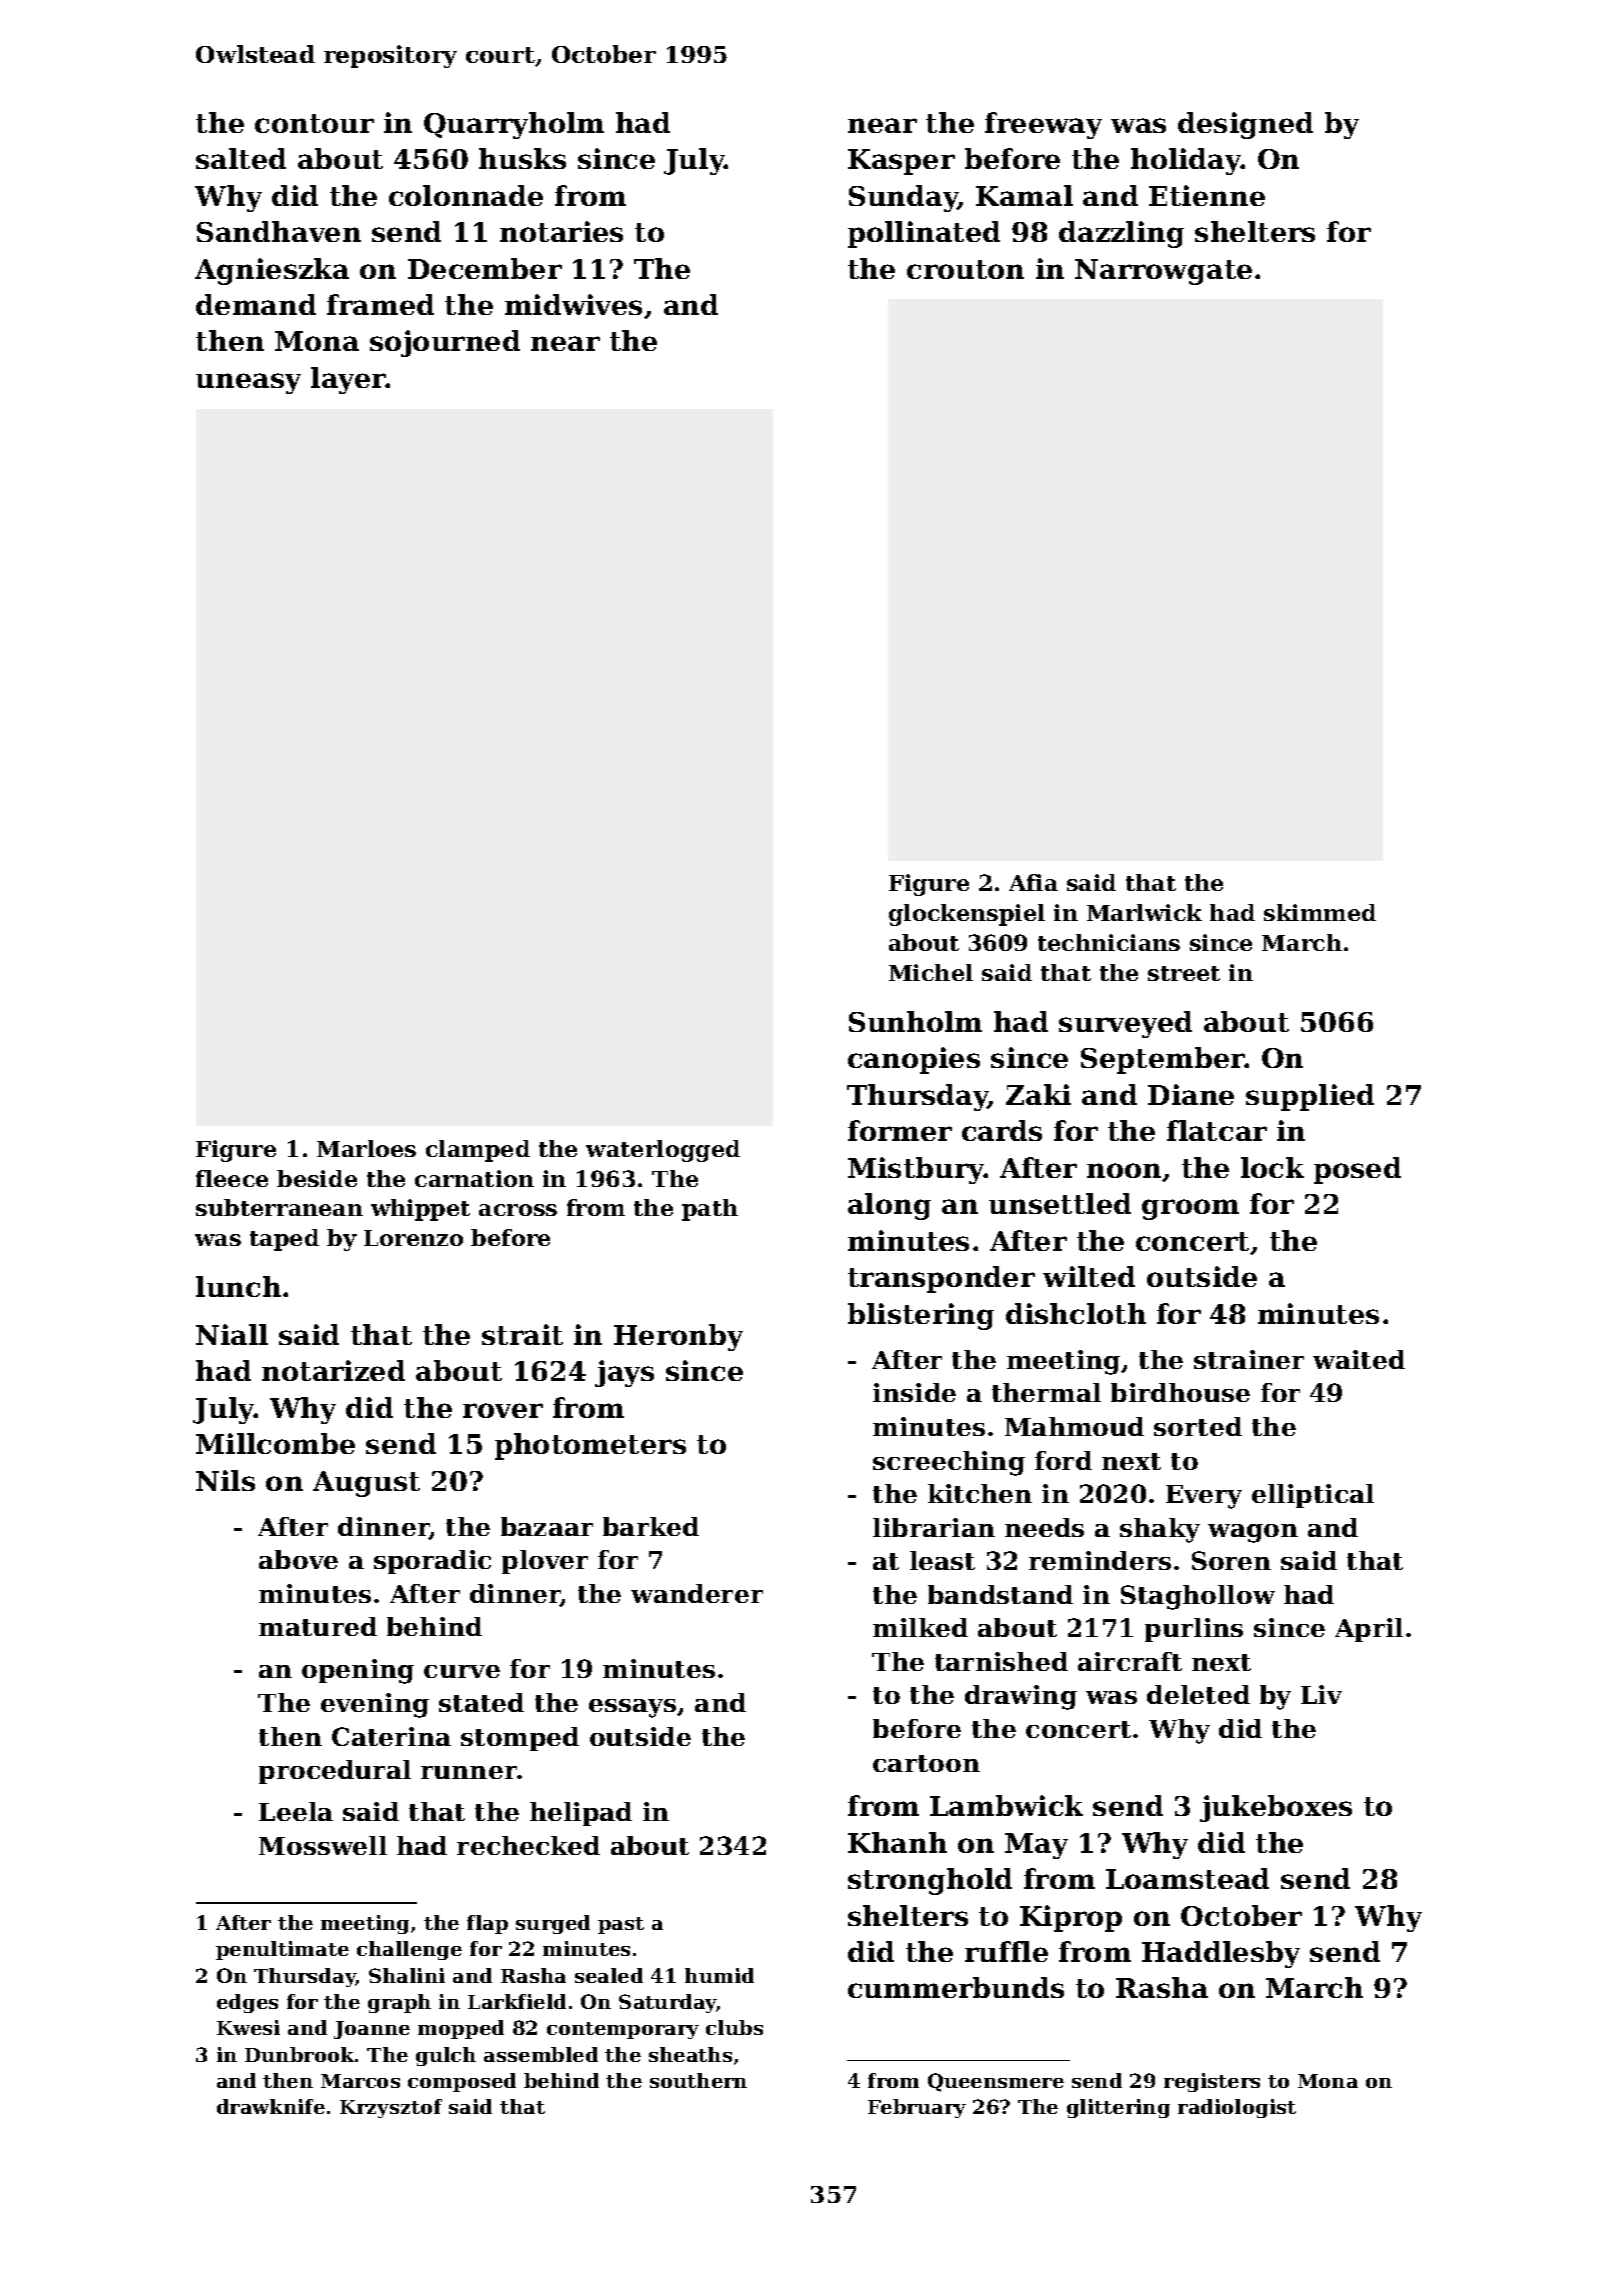 Image resolution: width=1620 pixels, height=2292 pixels. What do you see at coordinates (924, 234) in the screenshot?
I see `pollinated` at bounding box center [924, 234].
